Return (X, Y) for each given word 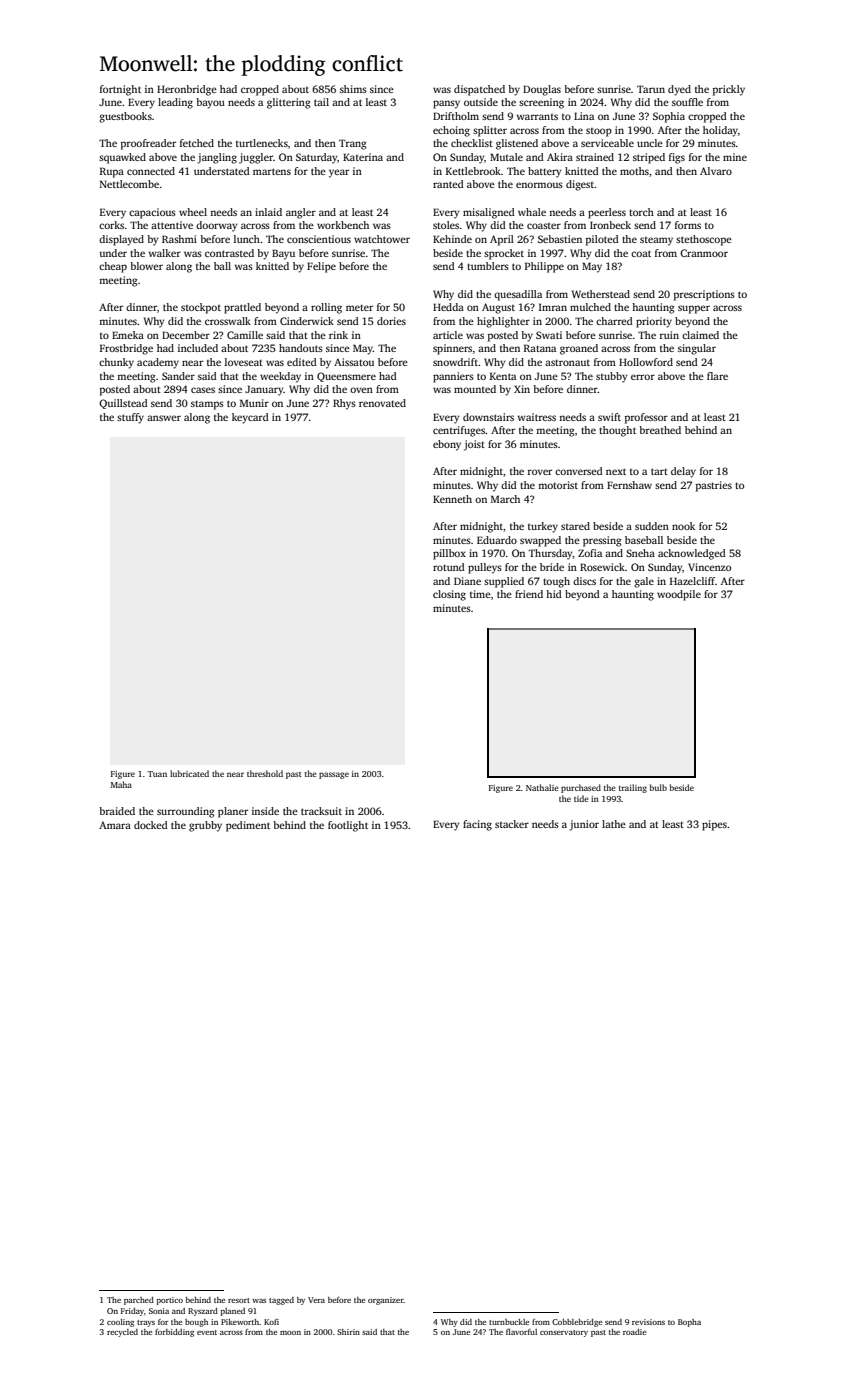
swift (609, 417)
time (480, 594)
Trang (352, 144)
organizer (386, 1301)
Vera (316, 1300)
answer (164, 418)
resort (239, 1300)
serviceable (607, 143)
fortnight (120, 90)
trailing (633, 788)
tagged (281, 1301)
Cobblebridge (577, 1323)
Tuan (157, 774)
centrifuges (459, 431)
